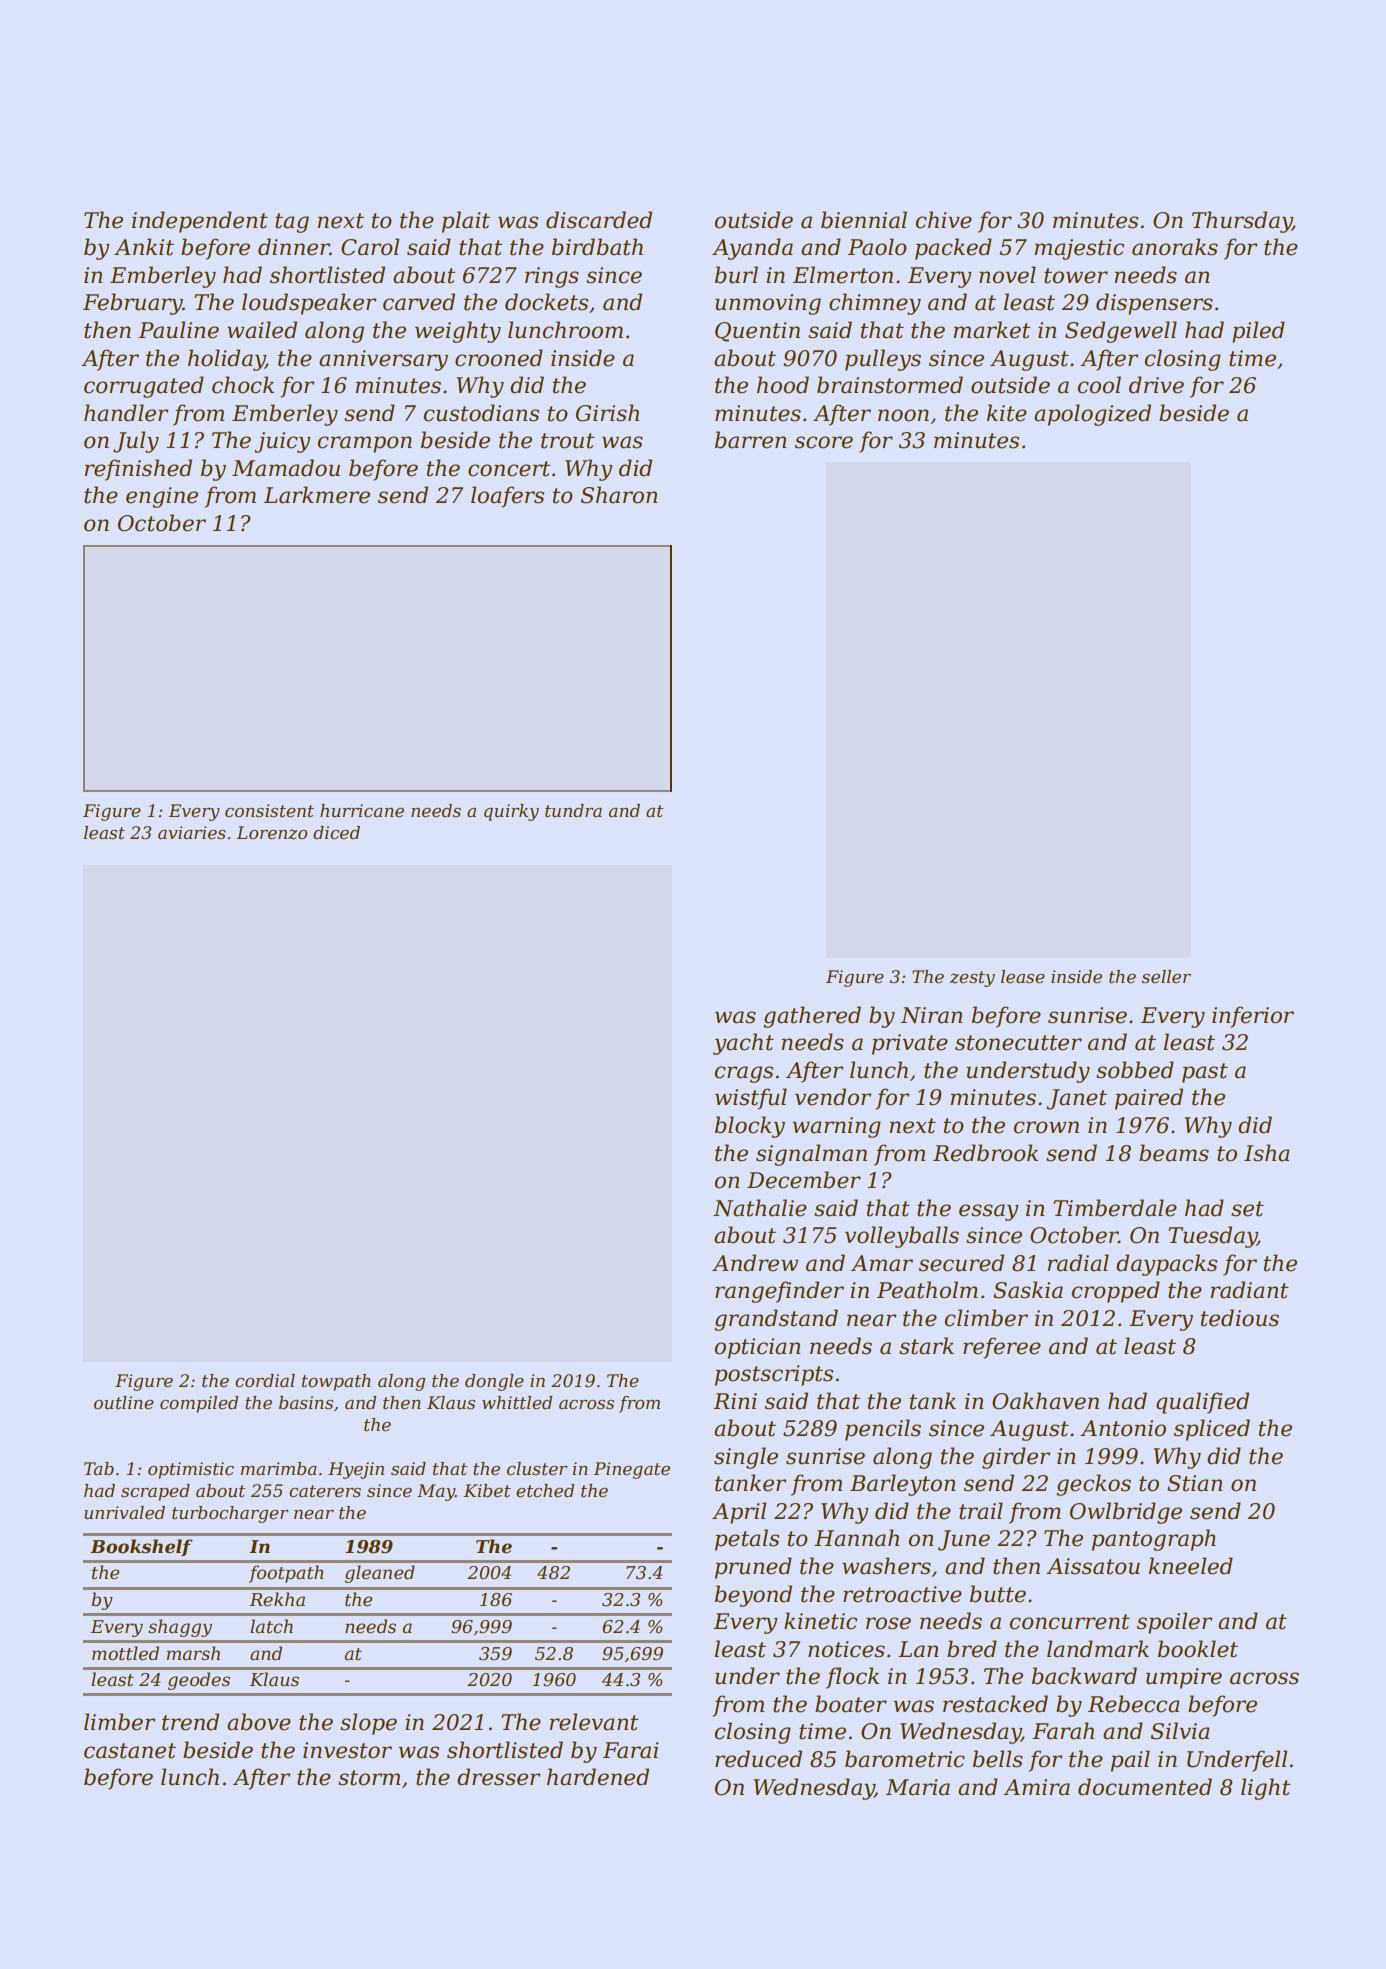 The image size is (1386, 1969). What do you see at coordinates (383, 360) in the screenshot?
I see `anniversary` at bounding box center [383, 360].
